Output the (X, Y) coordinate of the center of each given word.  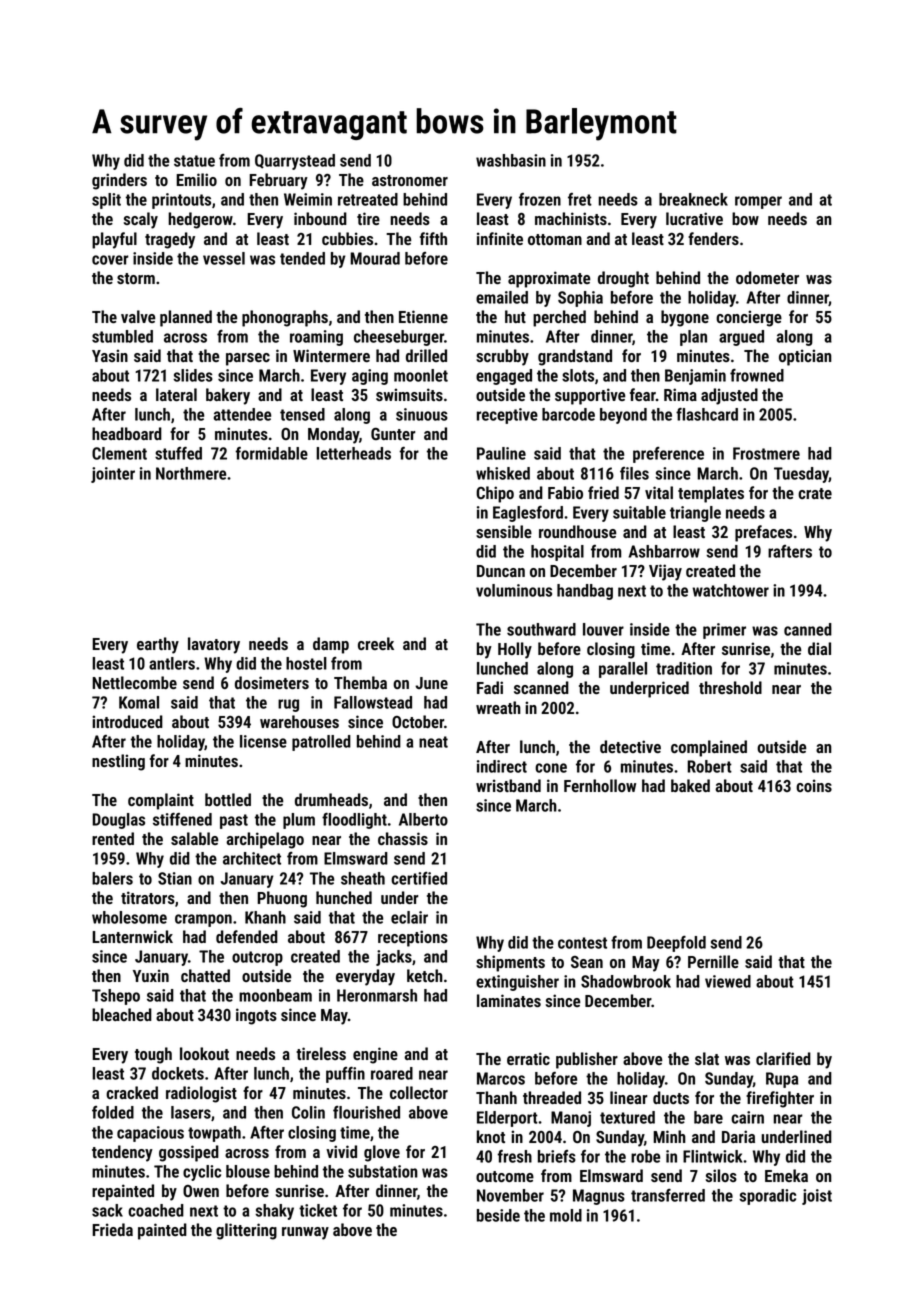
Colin (308, 1112)
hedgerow (200, 220)
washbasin (511, 160)
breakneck (693, 199)
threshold (730, 687)
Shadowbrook (626, 981)
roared (392, 1073)
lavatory (214, 645)
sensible (504, 531)
